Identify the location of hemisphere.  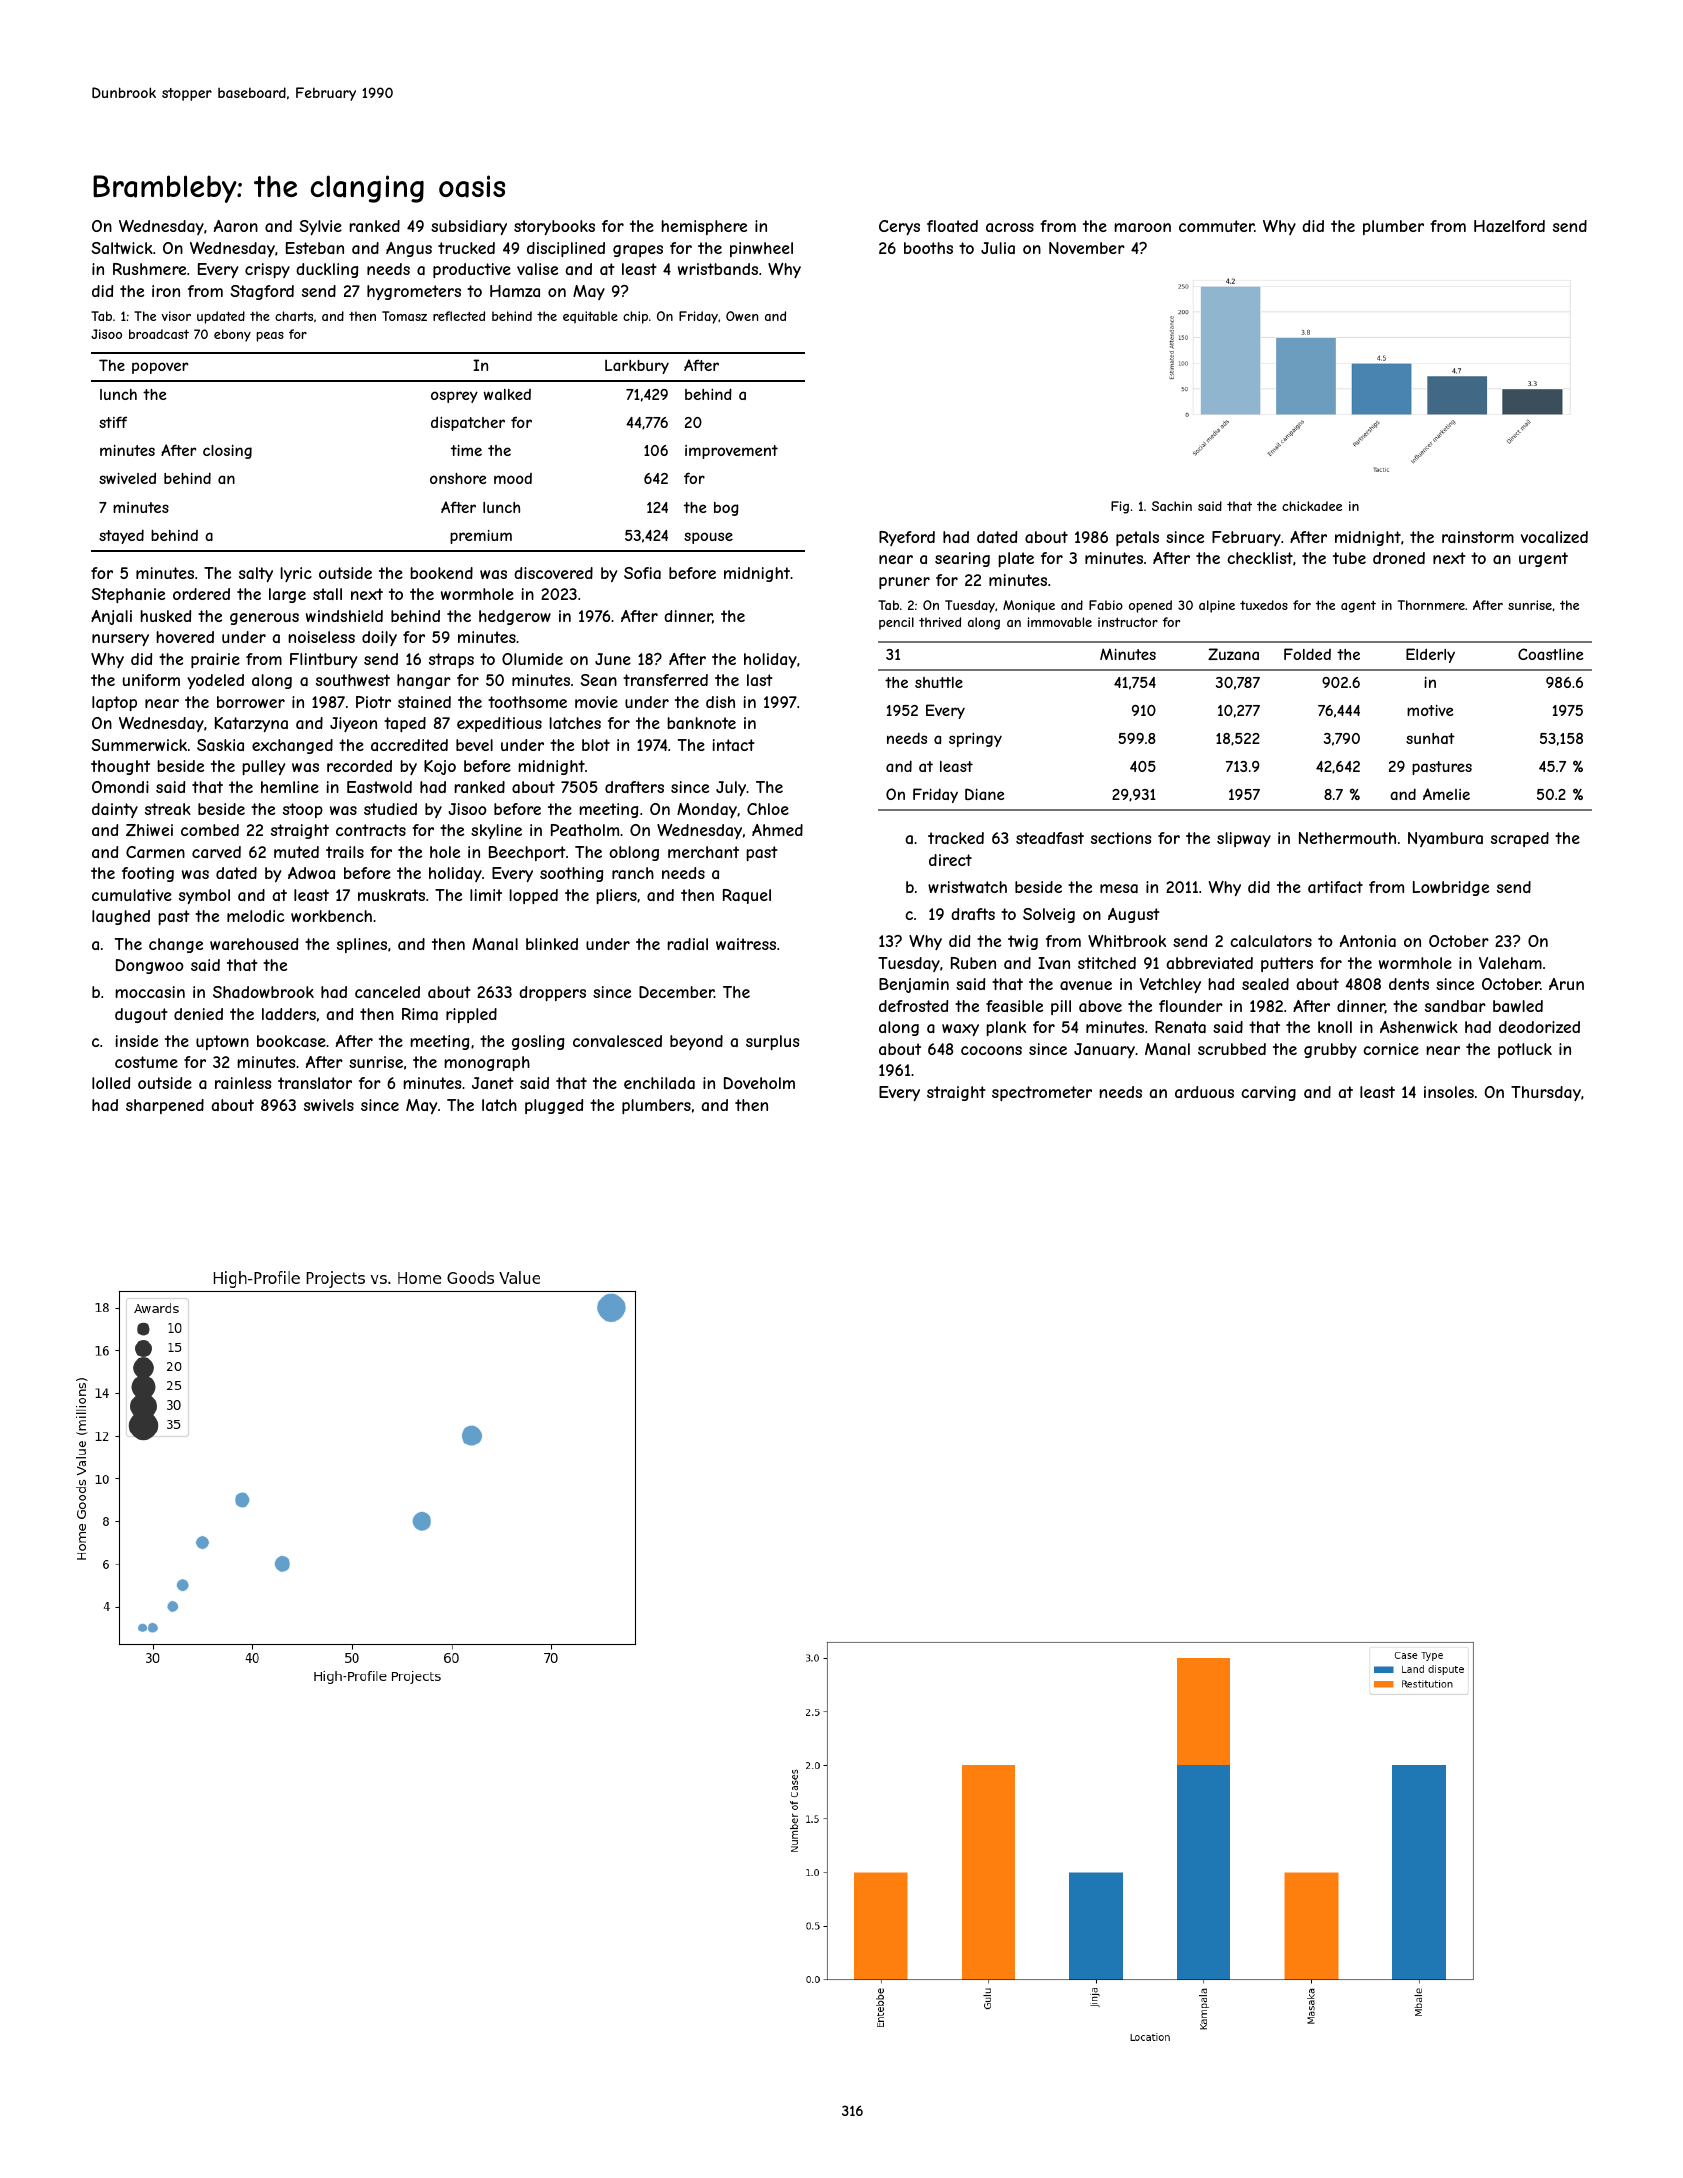
(704, 227).
